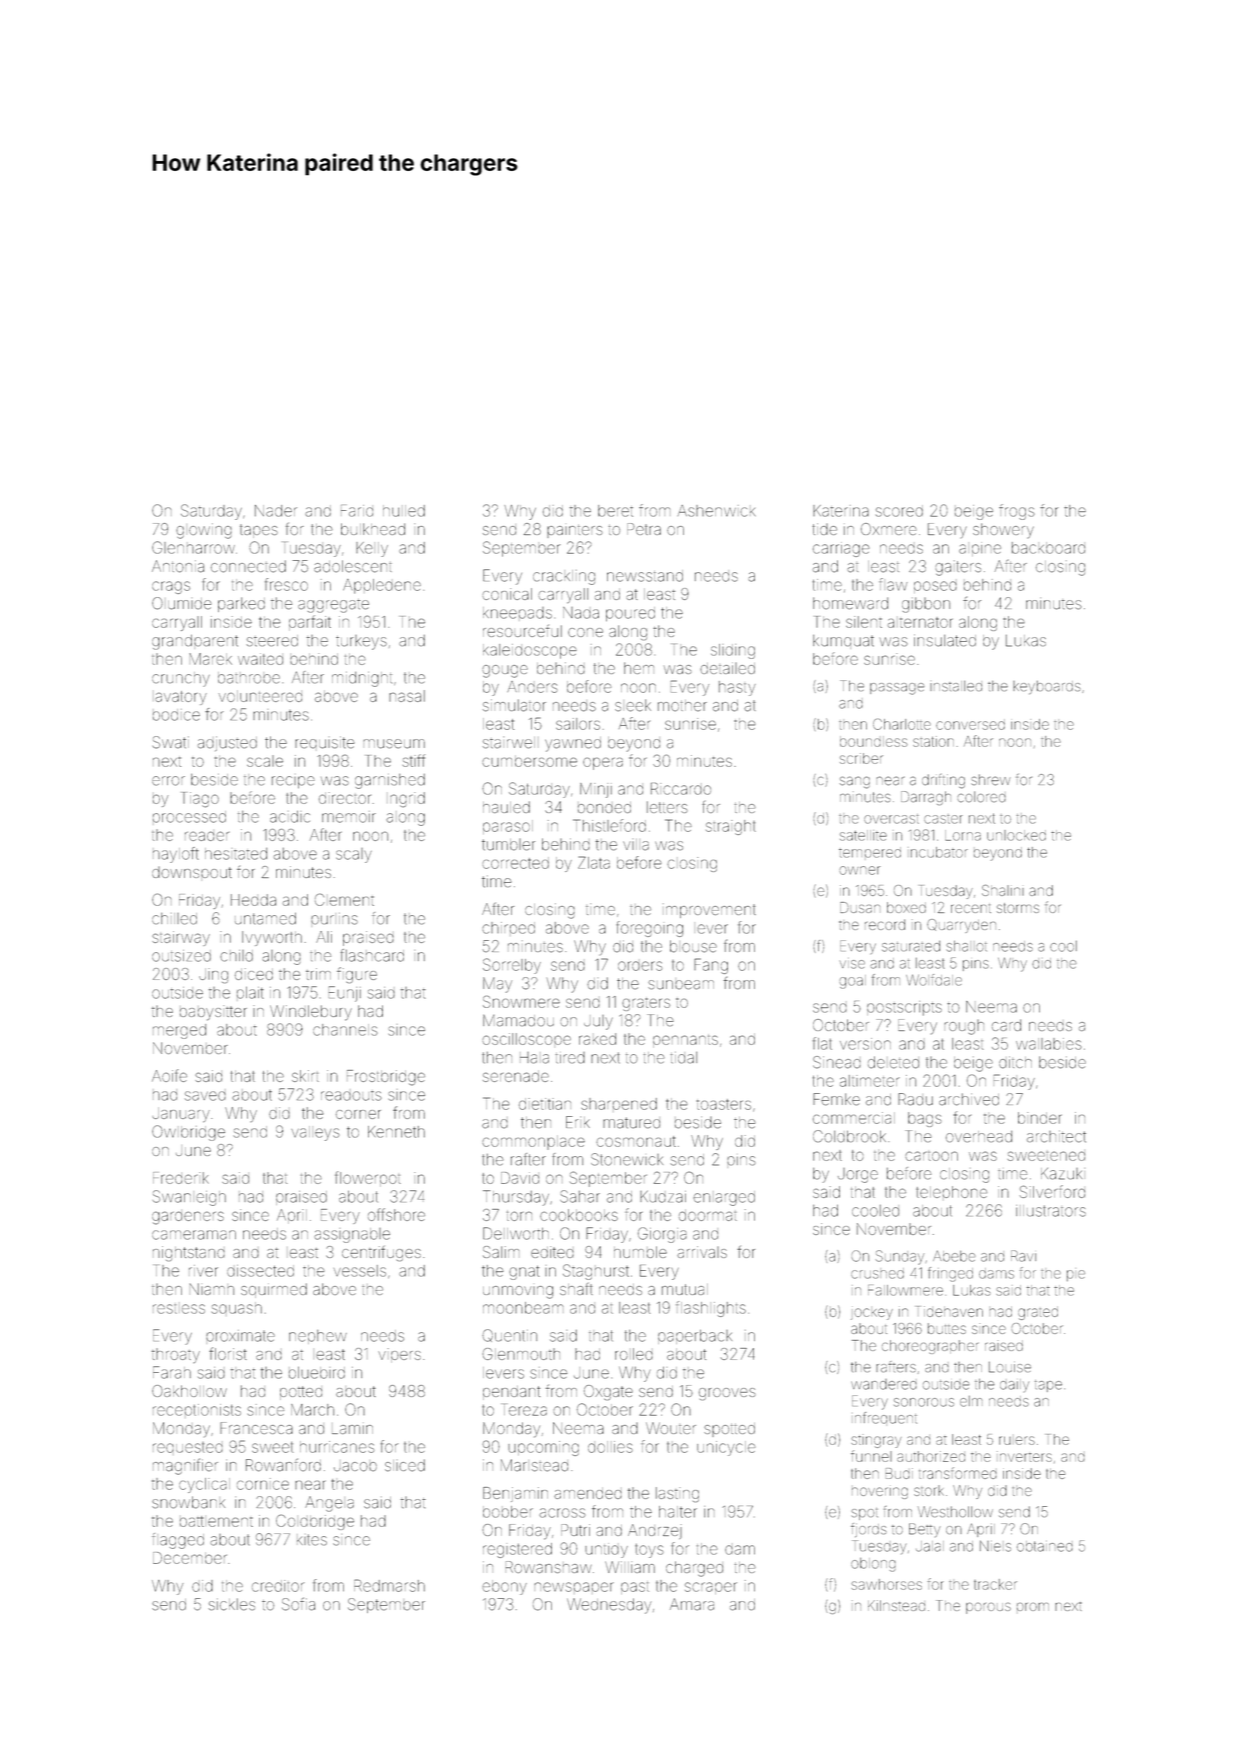 The width and height of the image is (1238, 1751). I want to click on grooves, so click(727, 1394).
